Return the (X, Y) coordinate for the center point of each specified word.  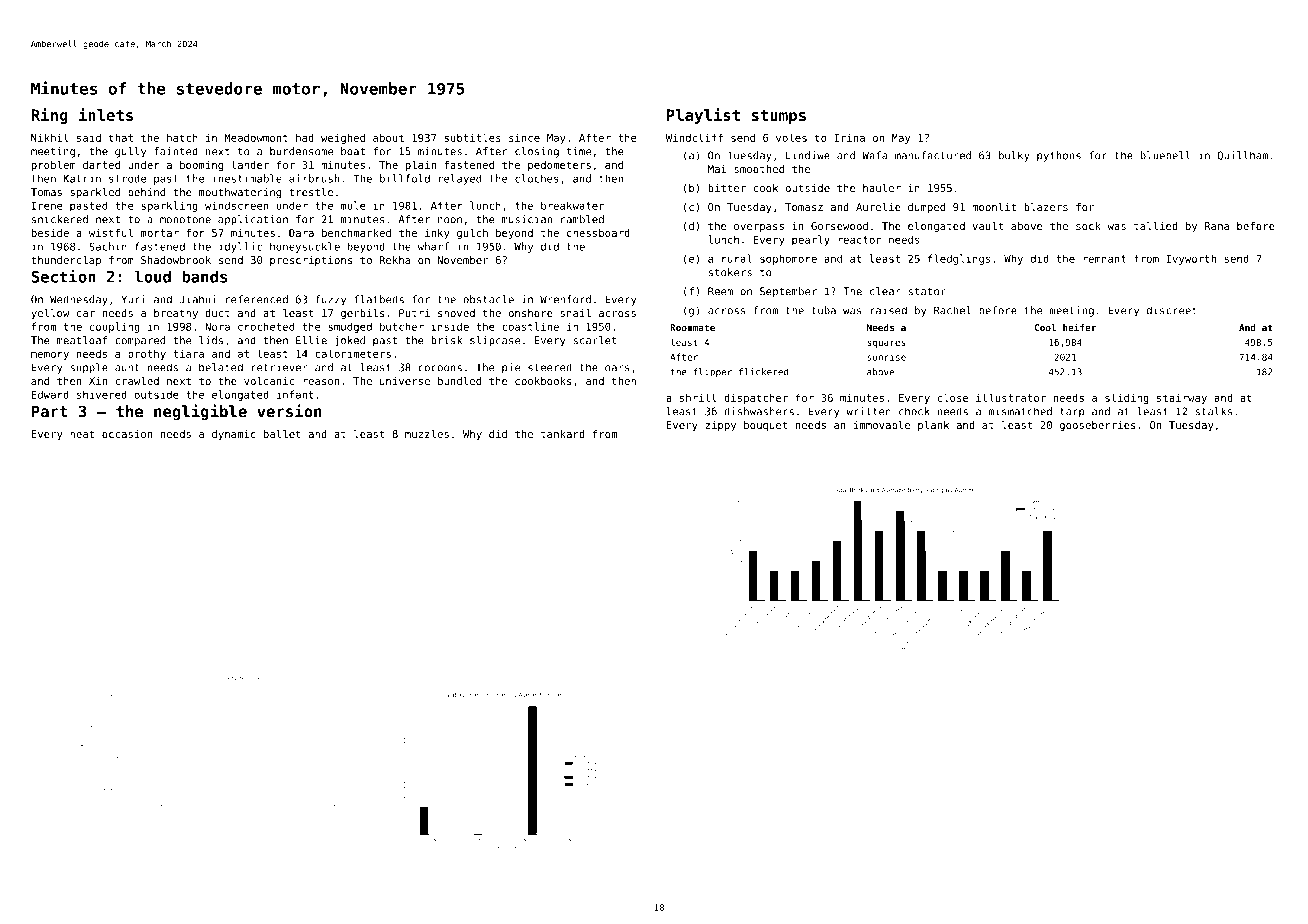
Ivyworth (1191, 259)
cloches (537, 178)
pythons (1059, 156)
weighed (343, 138)
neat (82, 434)
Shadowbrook (176, 260)
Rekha (395, 260)
